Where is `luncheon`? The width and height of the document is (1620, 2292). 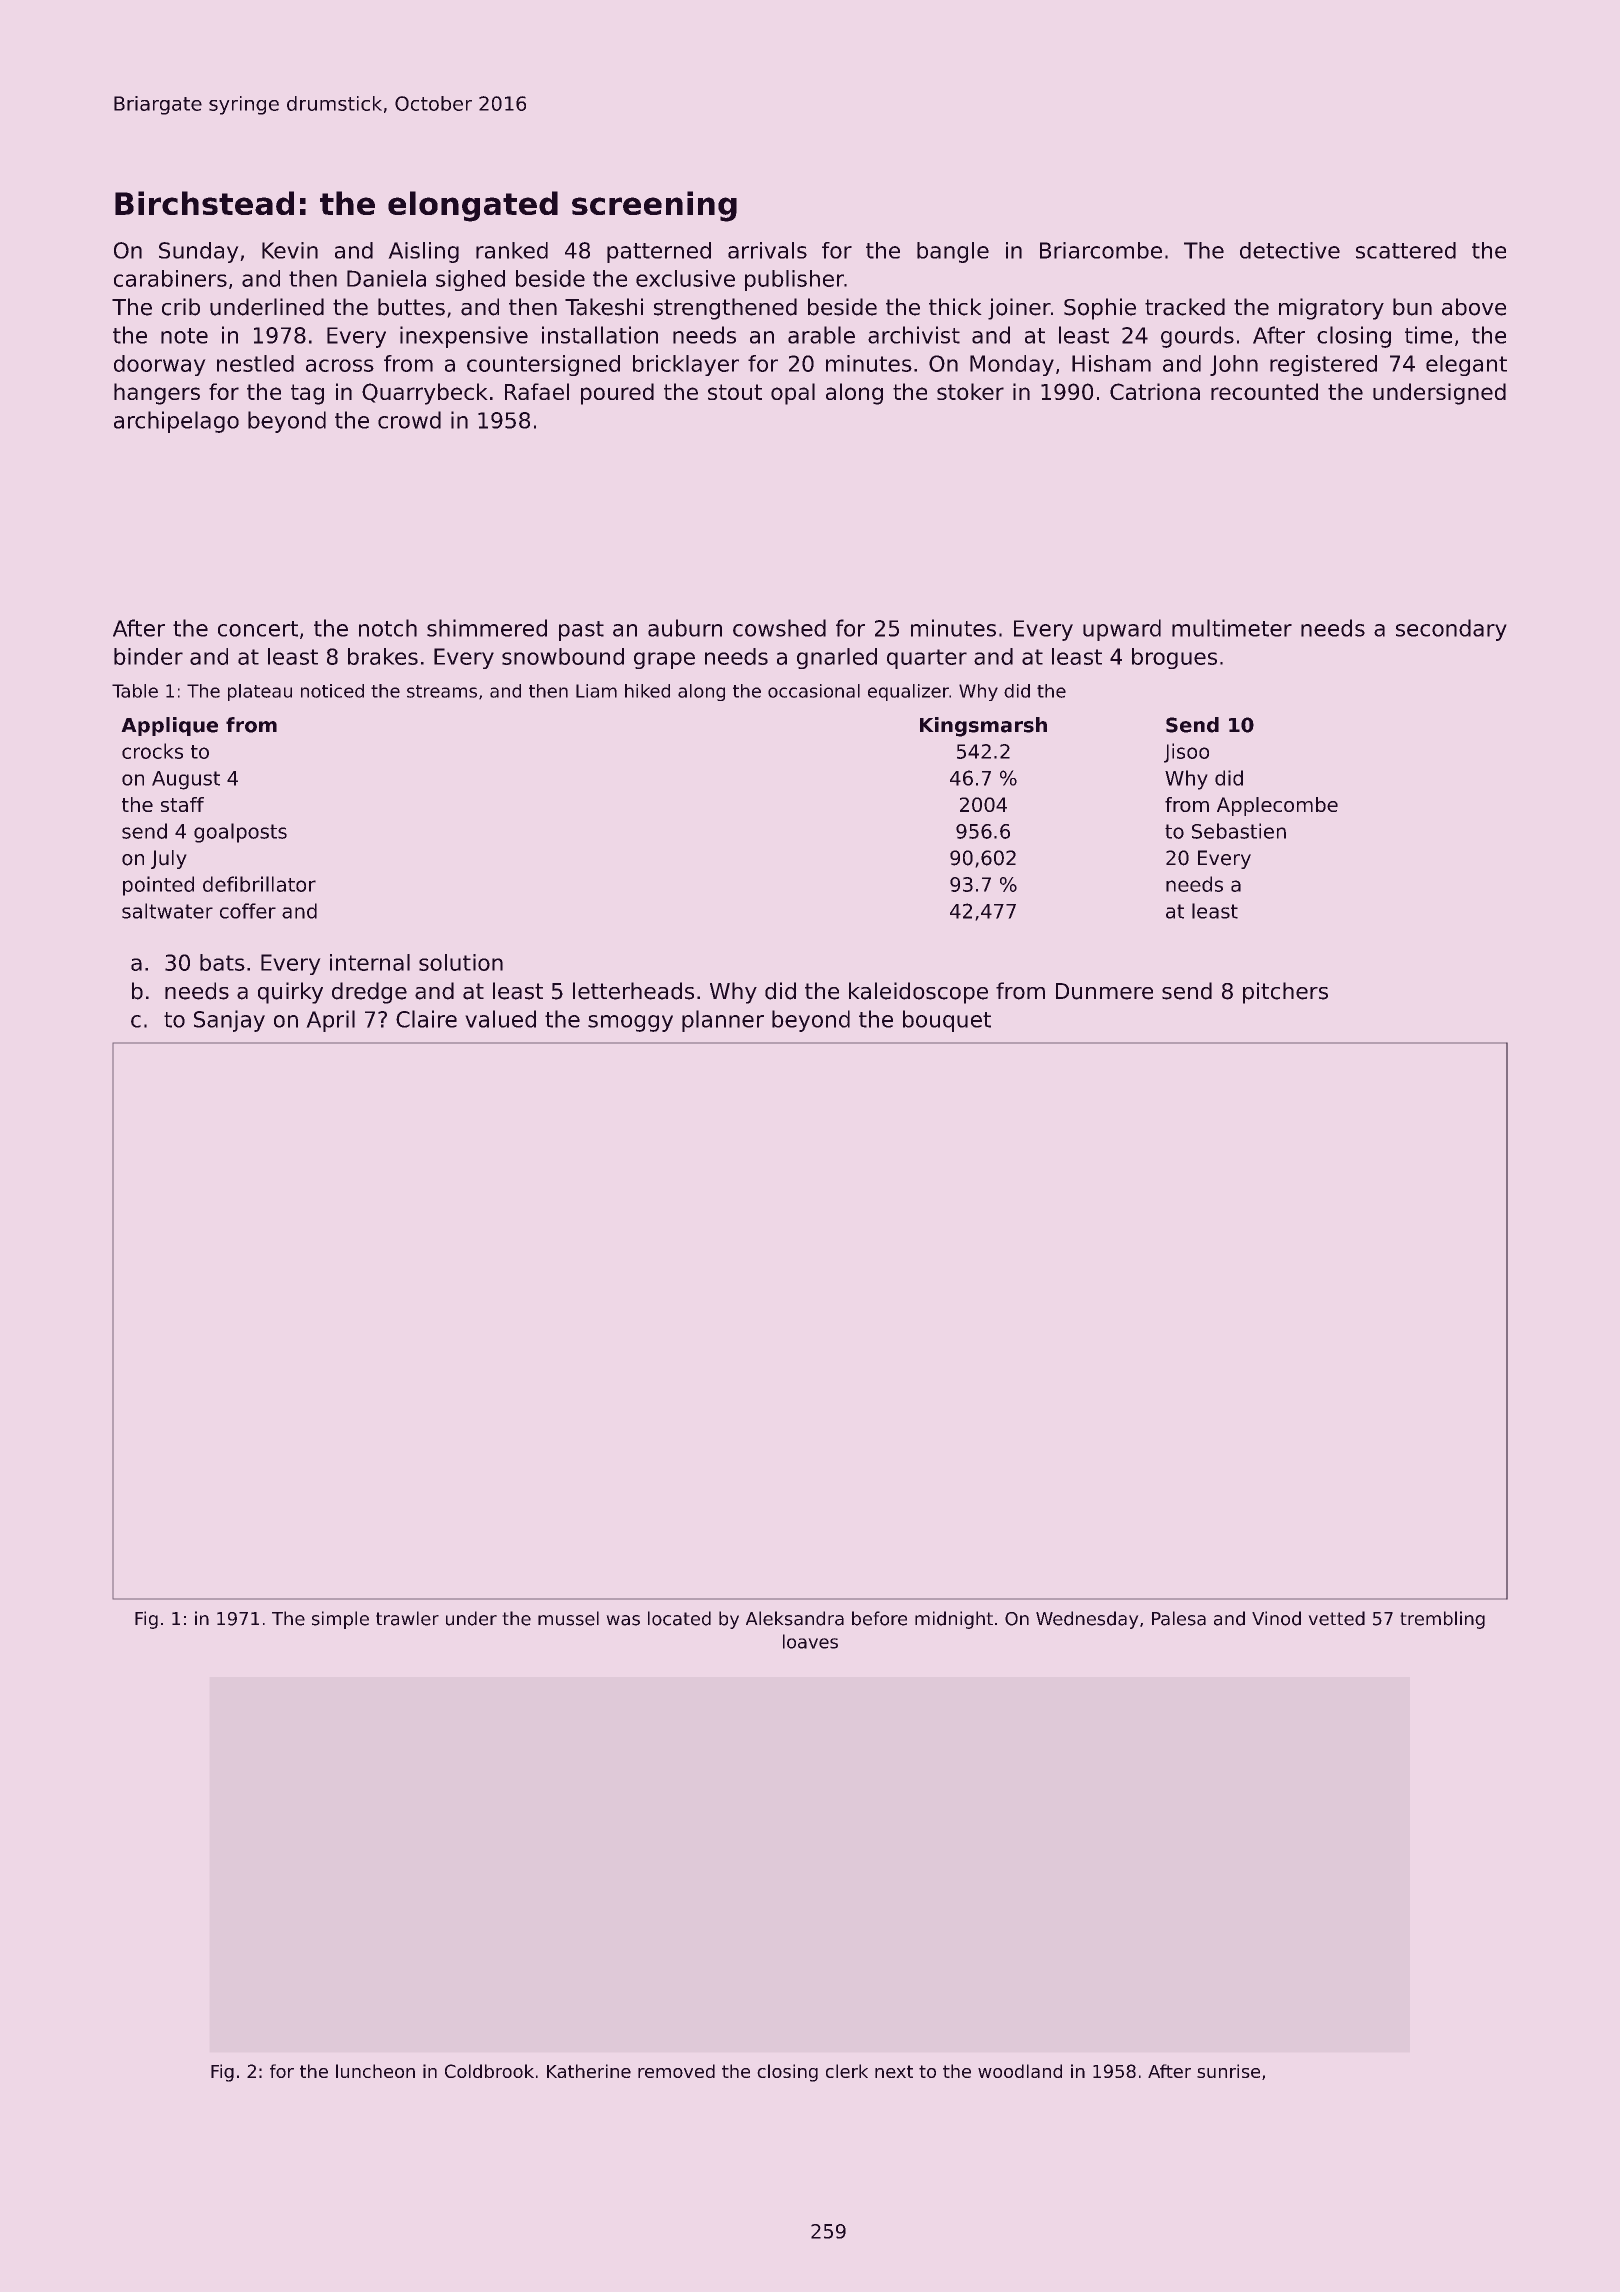 luncheon is located at coordinates (375, 2071).
